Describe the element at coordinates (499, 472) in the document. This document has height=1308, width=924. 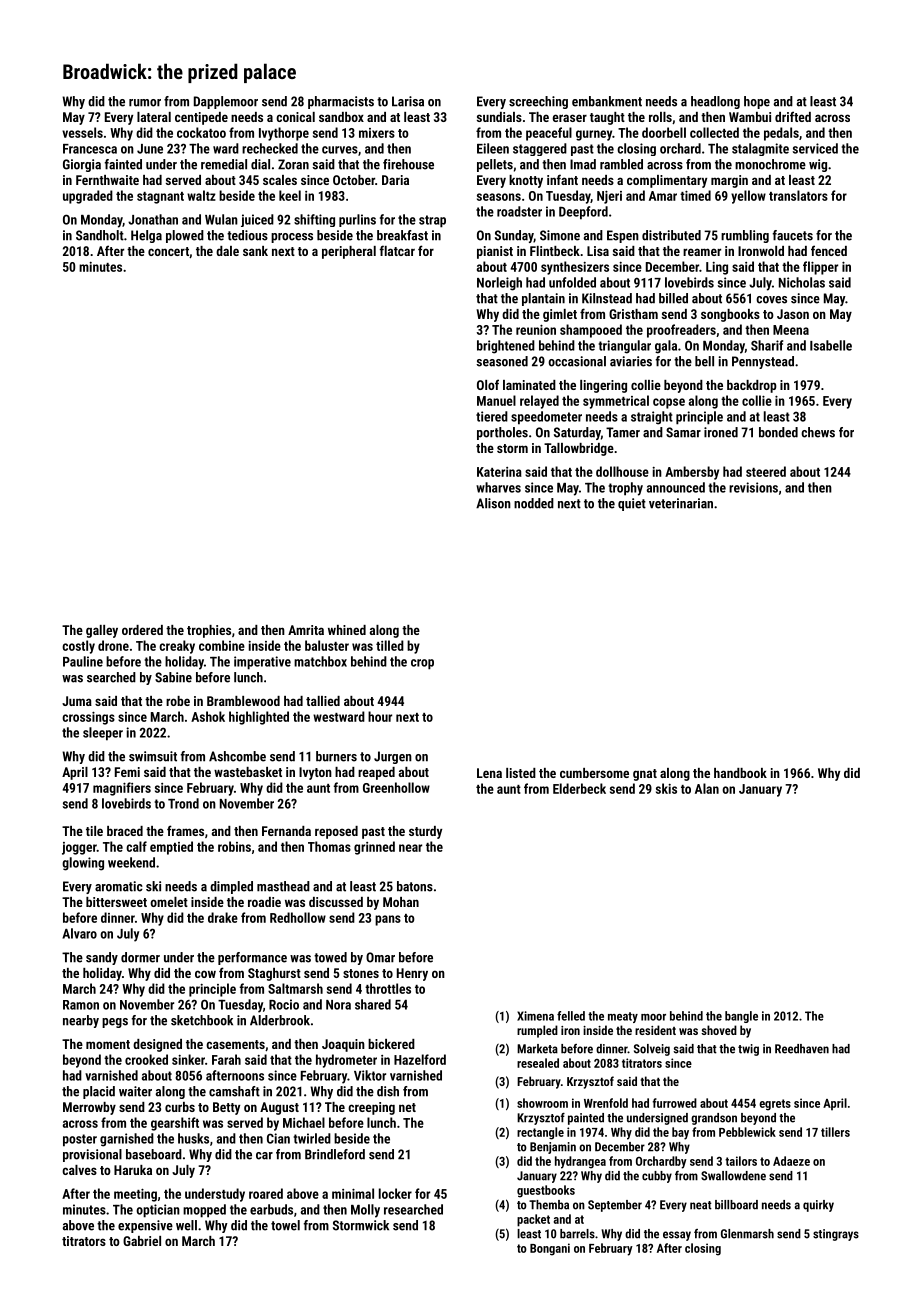
I see `Katerina` at that location.
